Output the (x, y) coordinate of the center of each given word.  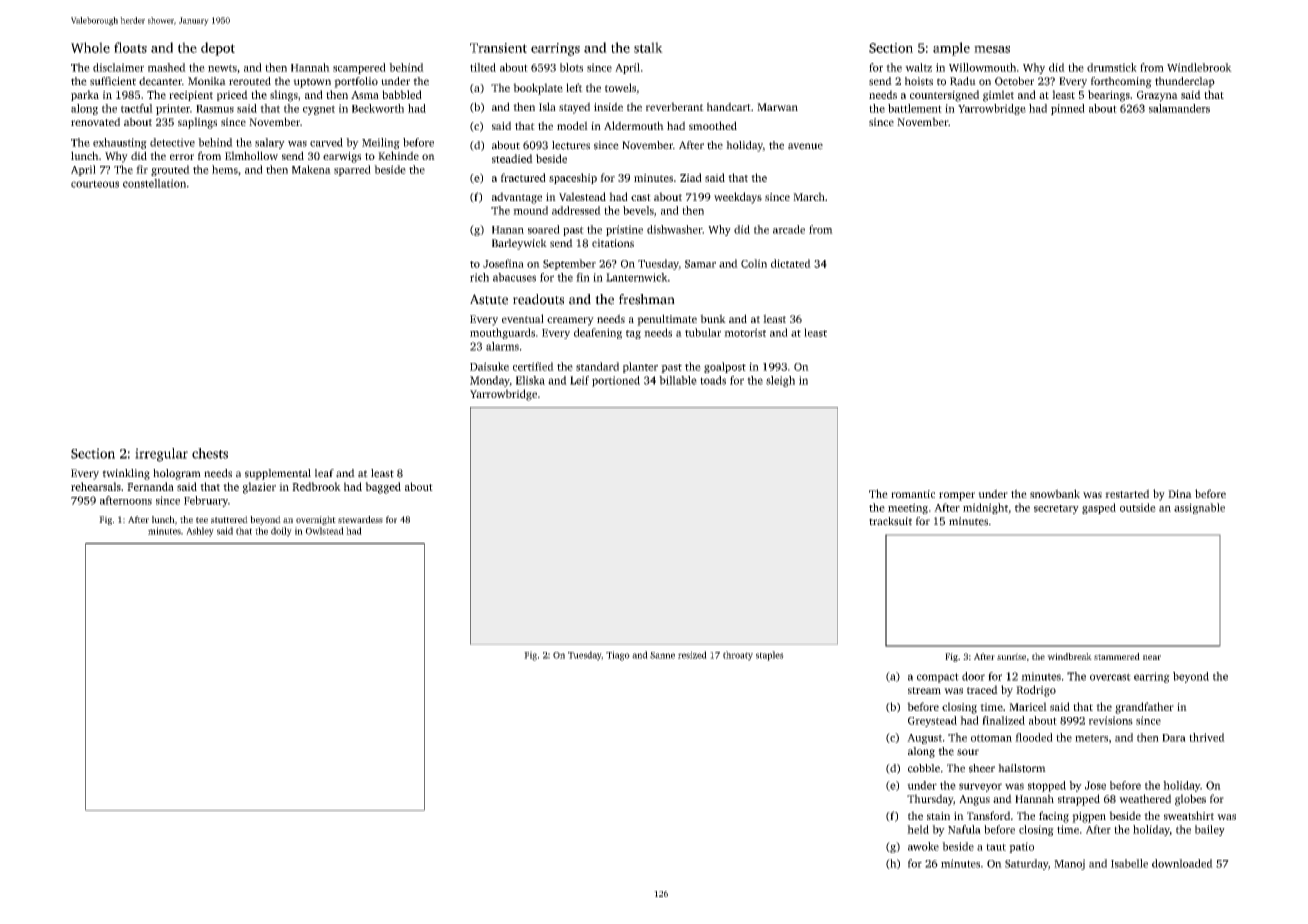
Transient (498, 48)
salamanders (1179, 108)
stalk (648, 47)
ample (951, 49)
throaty (738, 656)
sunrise (1011, 656)
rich (479, 277)
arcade (789, 229)
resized (692, 655)
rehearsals (96, 486)
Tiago (618, 656)
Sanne (662, 655)
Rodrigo (1036, 691)
